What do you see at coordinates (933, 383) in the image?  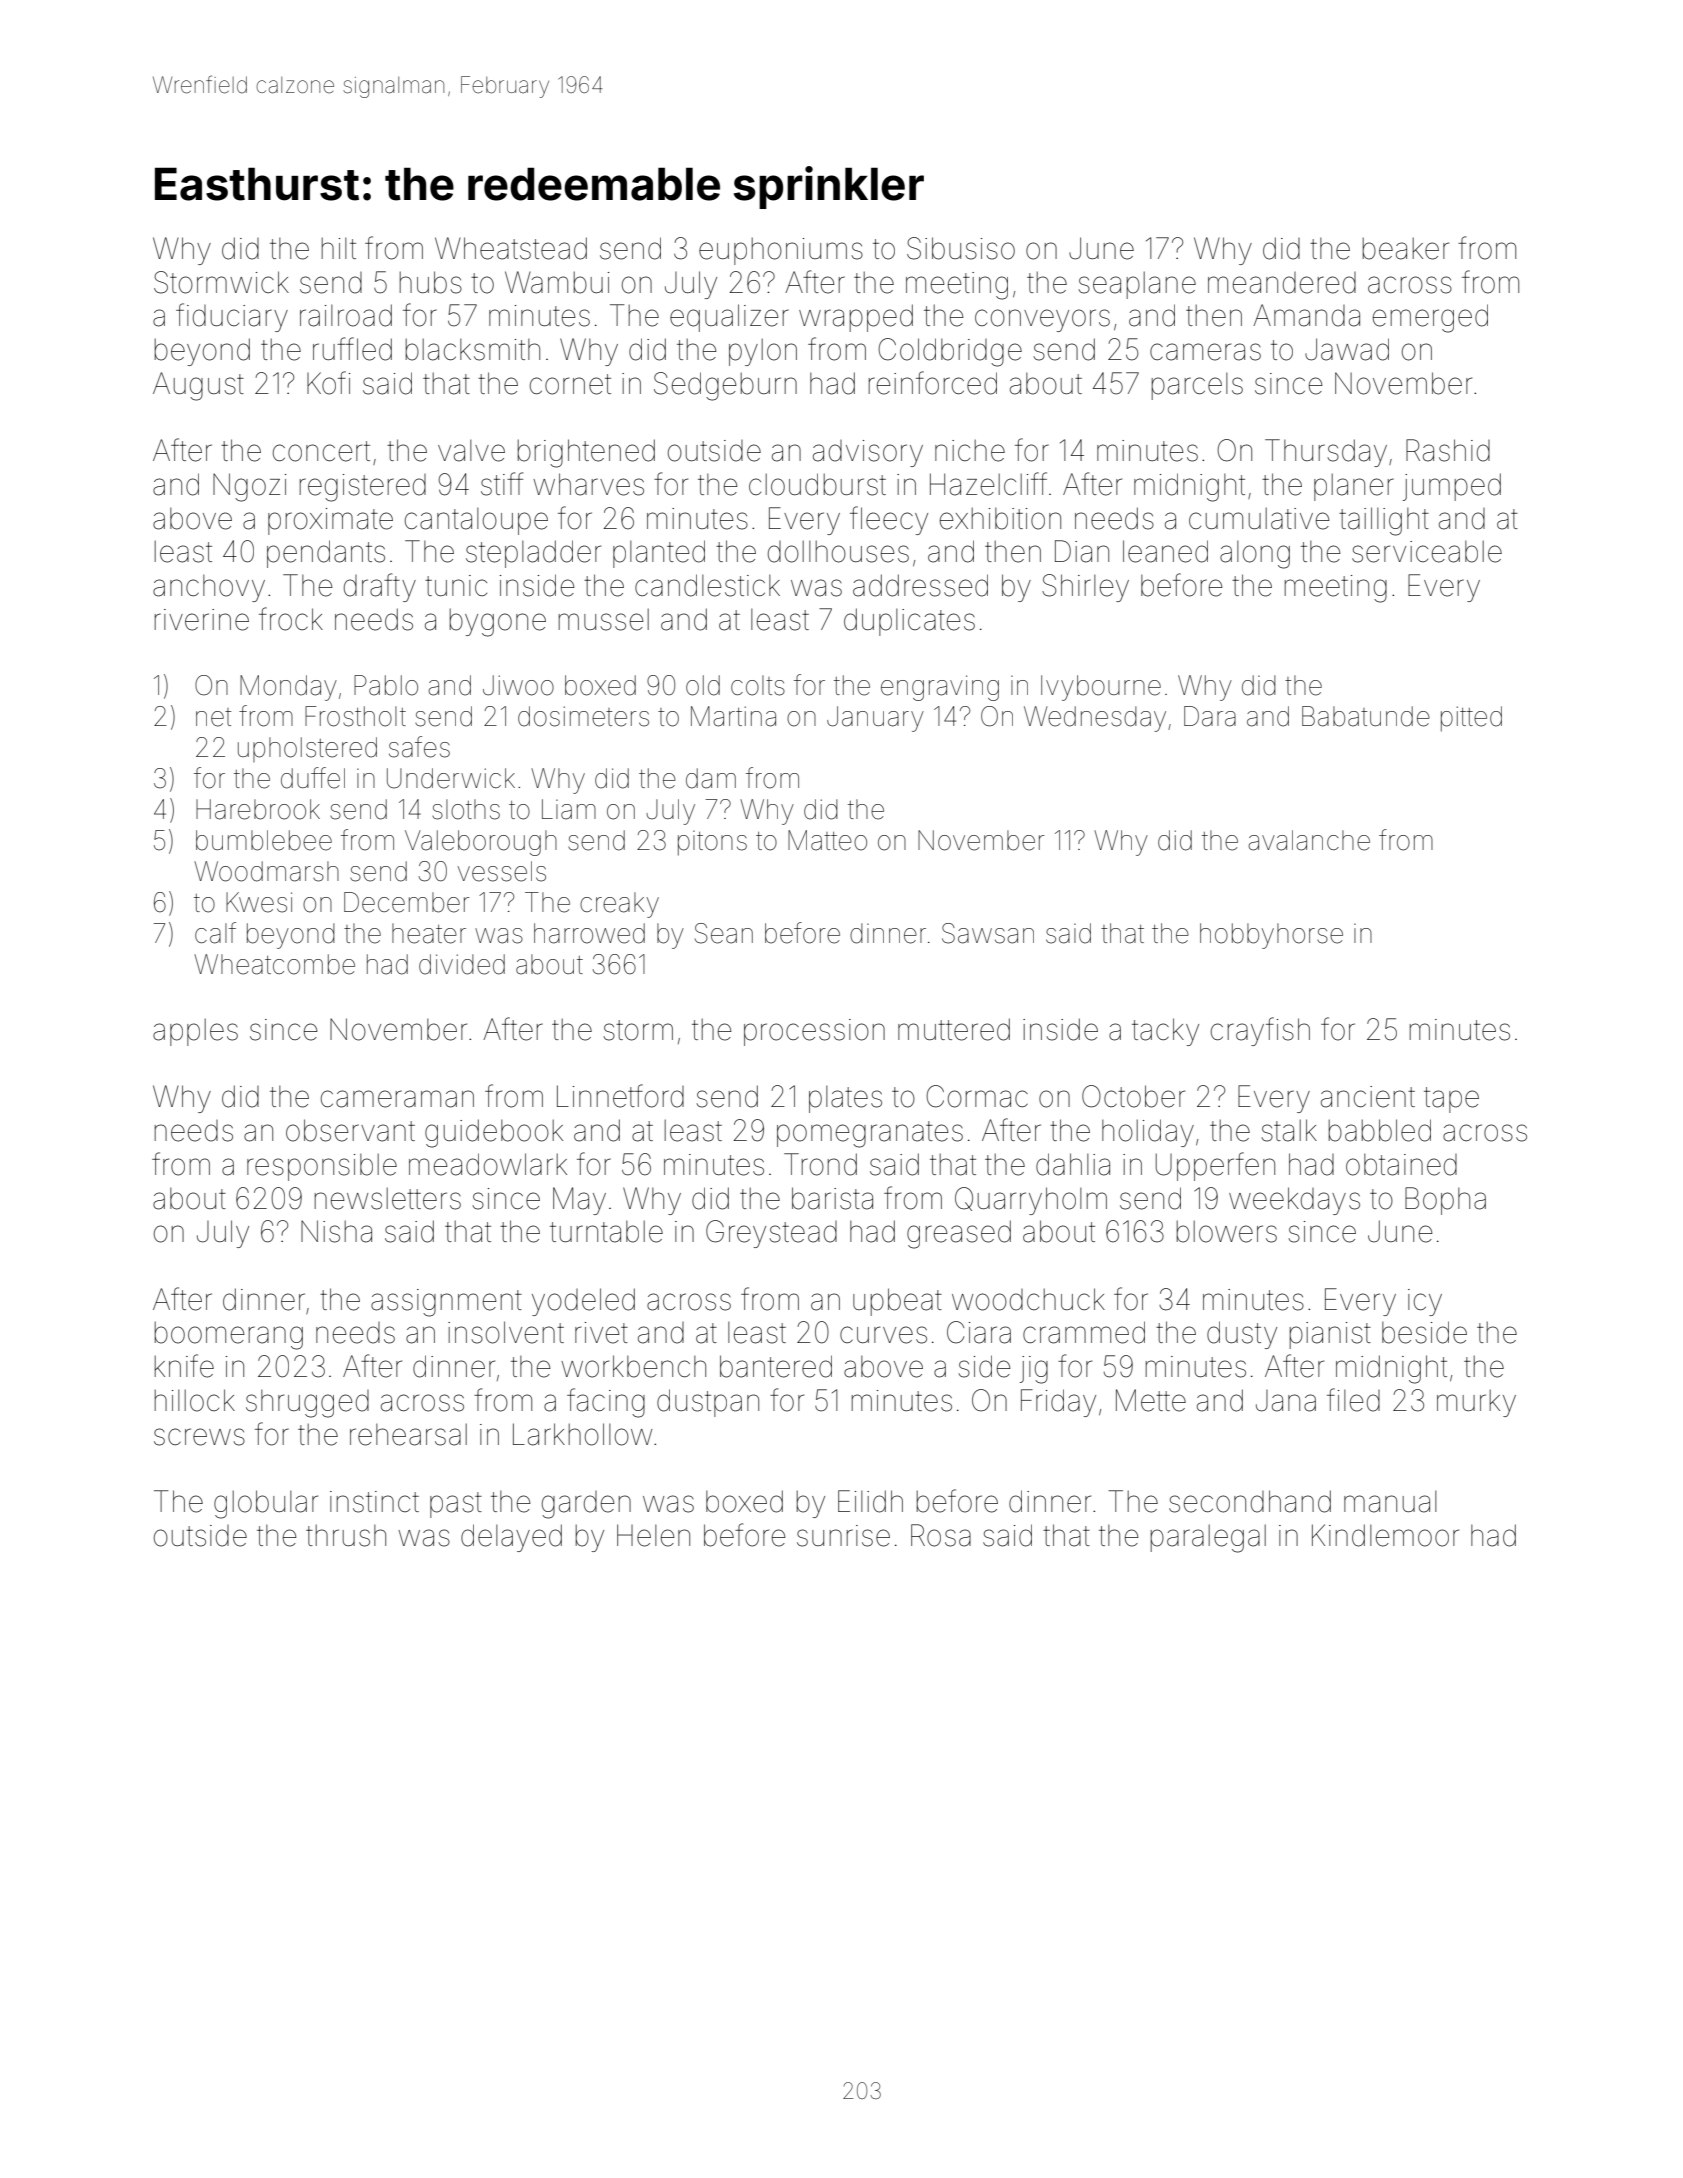 I see `reinforced` at bounding box center [933, 383].
